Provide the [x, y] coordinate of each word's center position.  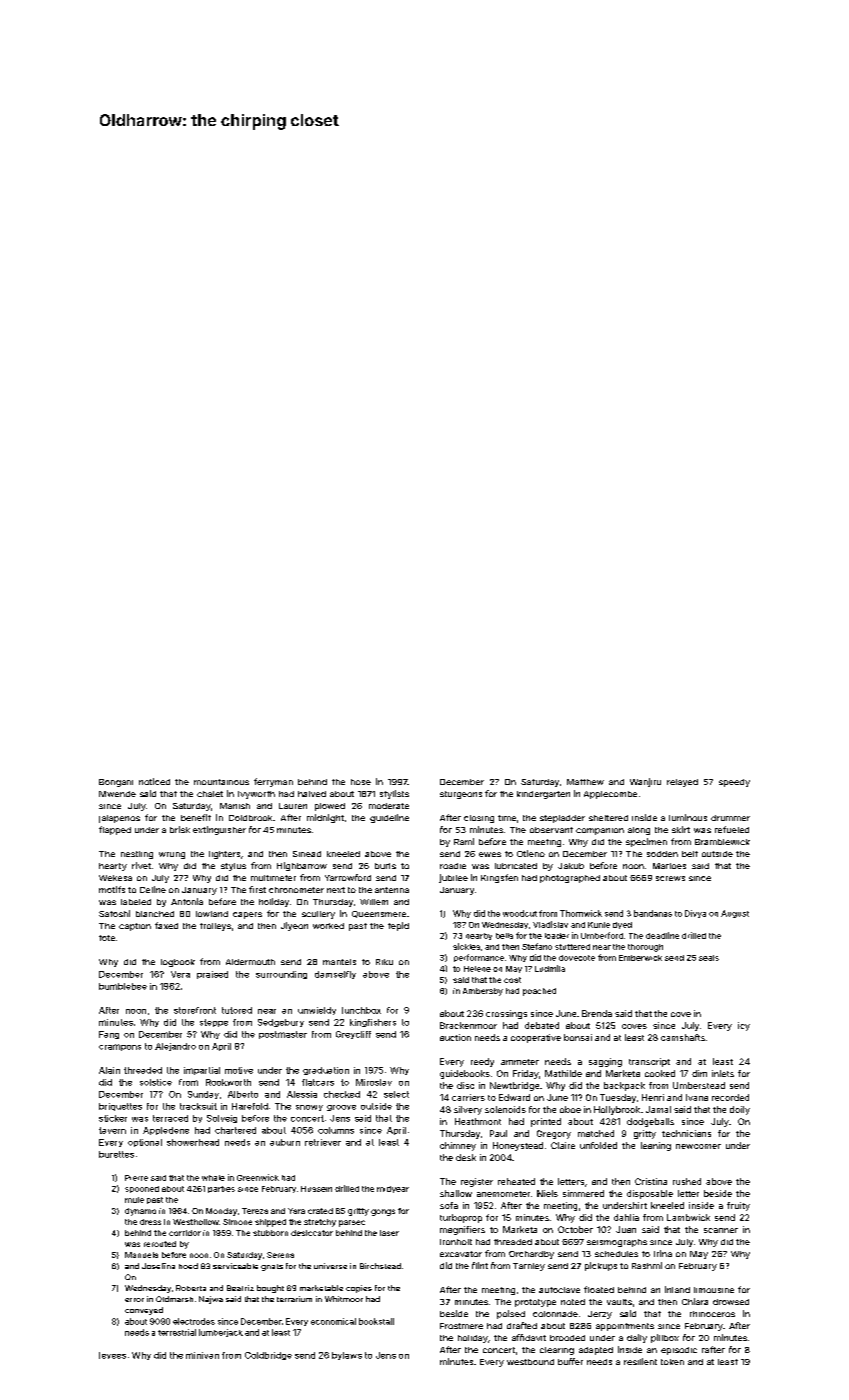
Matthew [585, 782]
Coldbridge [268, 1356]
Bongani [116, 783]
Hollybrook [617, 1110]
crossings [506, 1014]
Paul [498, 1133]
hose [361, 782]
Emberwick [640, 958]
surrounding [281, 975]
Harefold [250, 1106]
